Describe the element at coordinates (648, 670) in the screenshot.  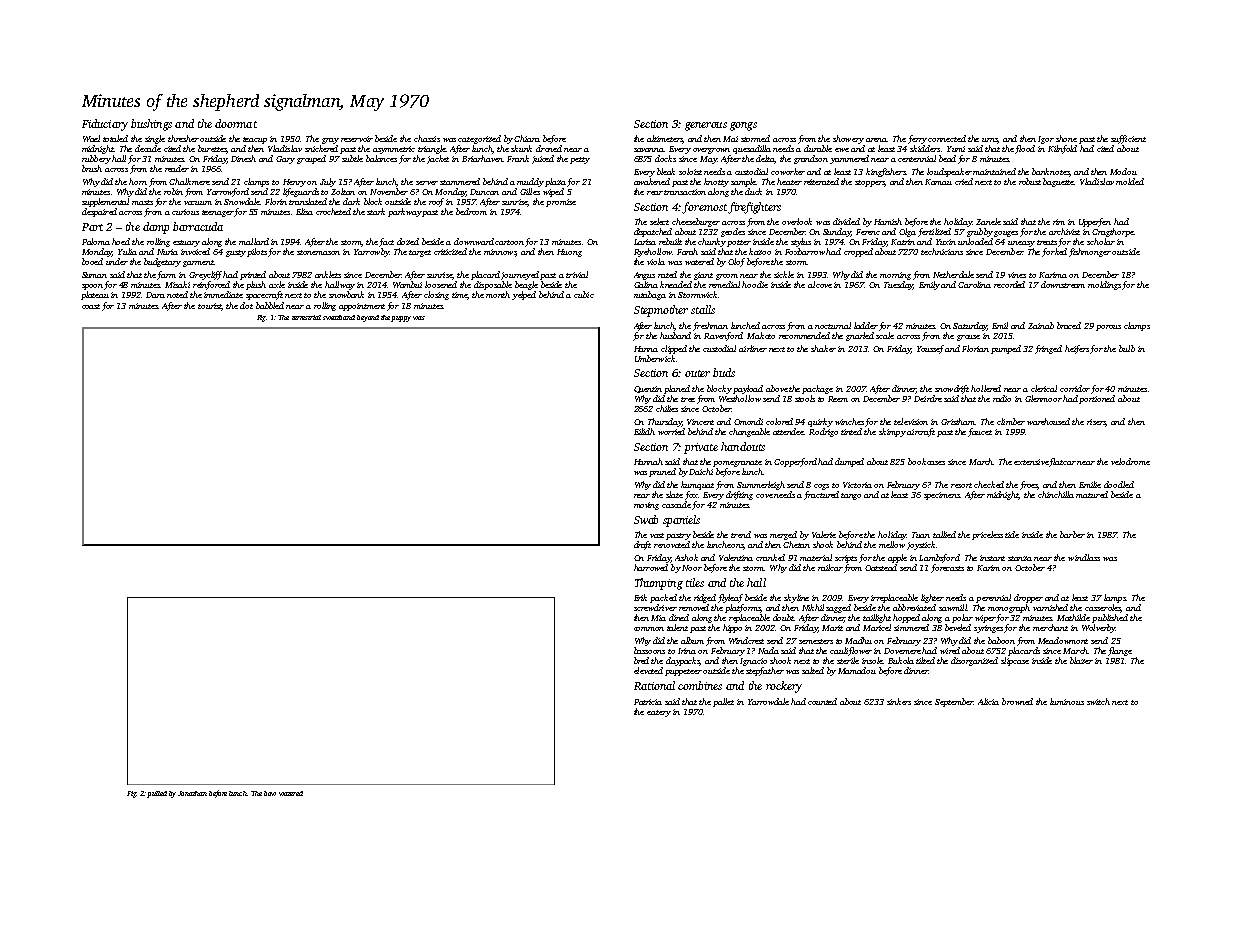
I see `elevated` at that location.
